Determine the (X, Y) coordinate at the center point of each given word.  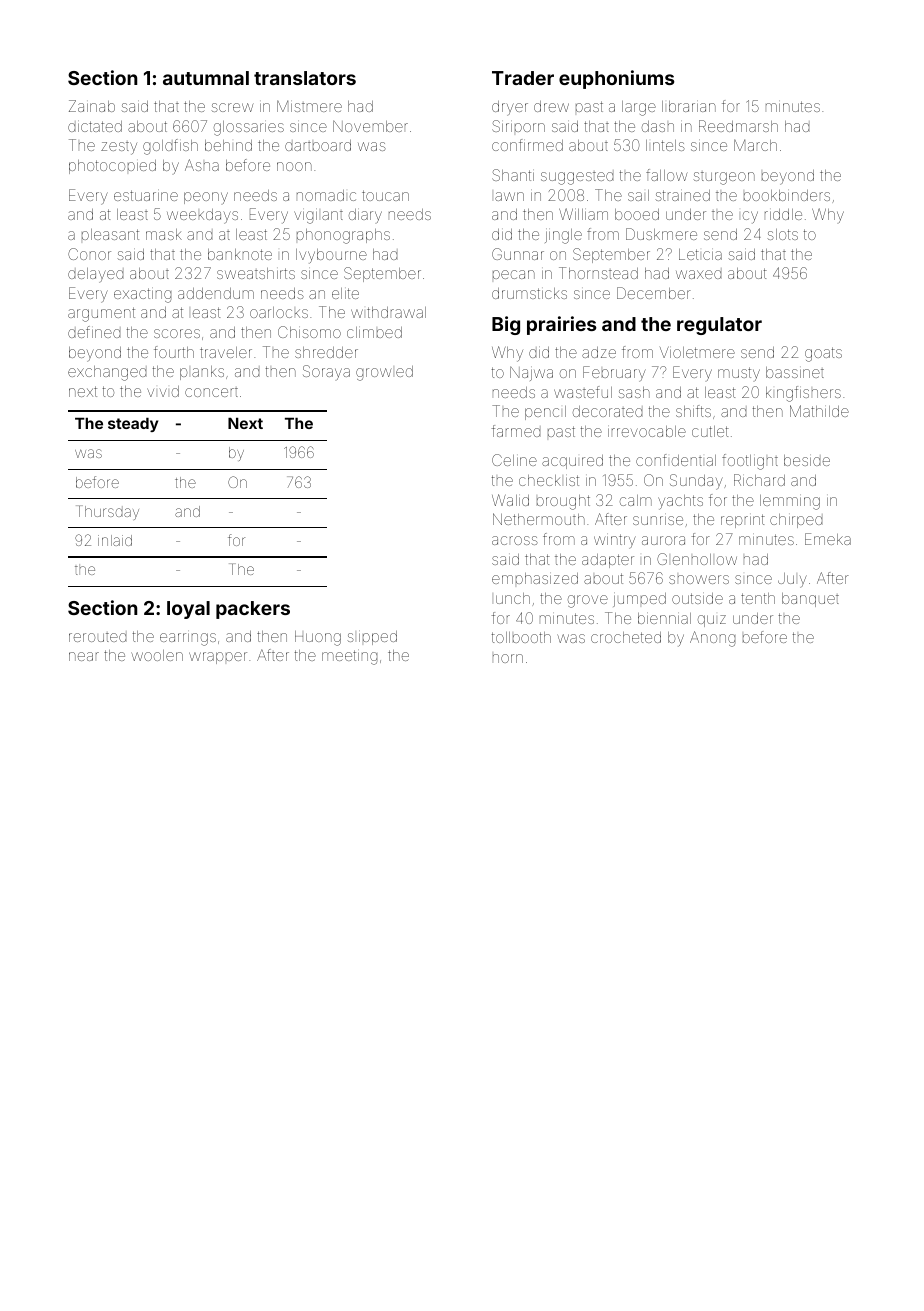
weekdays (202, 216)
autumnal (206, 78)
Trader (523, 78)
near (84, 656)
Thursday (107, 512)
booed (637, 214)
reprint (743, 521)
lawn (509, 196)
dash (658, 126)
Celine (514, 460)
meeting (349, 657)
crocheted (626, 637)
